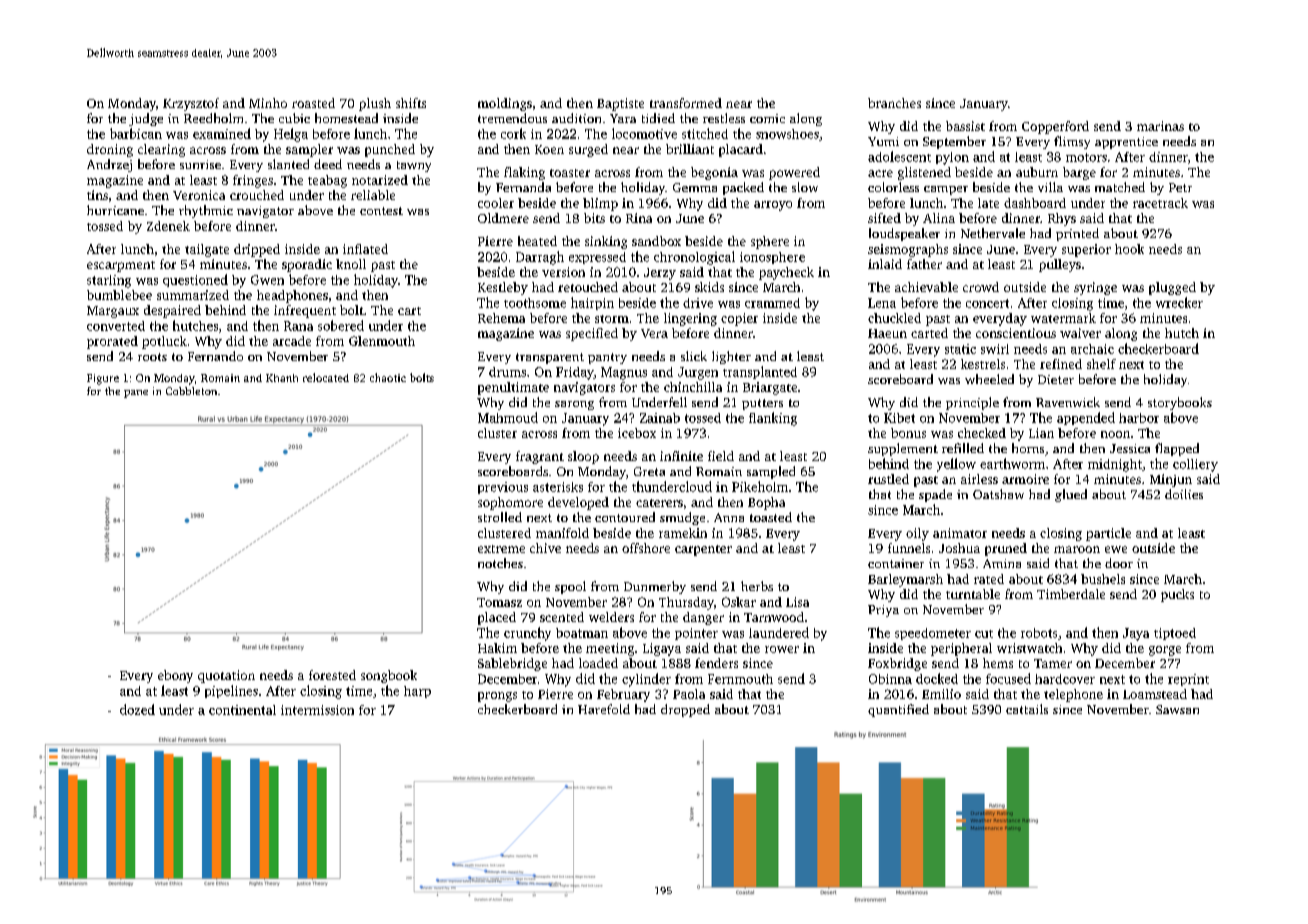 This page has width=1308, height=924. What do you see at coordinates (695, 187) in the page?
I see `Gemma` at bounding box center [695, 187].
